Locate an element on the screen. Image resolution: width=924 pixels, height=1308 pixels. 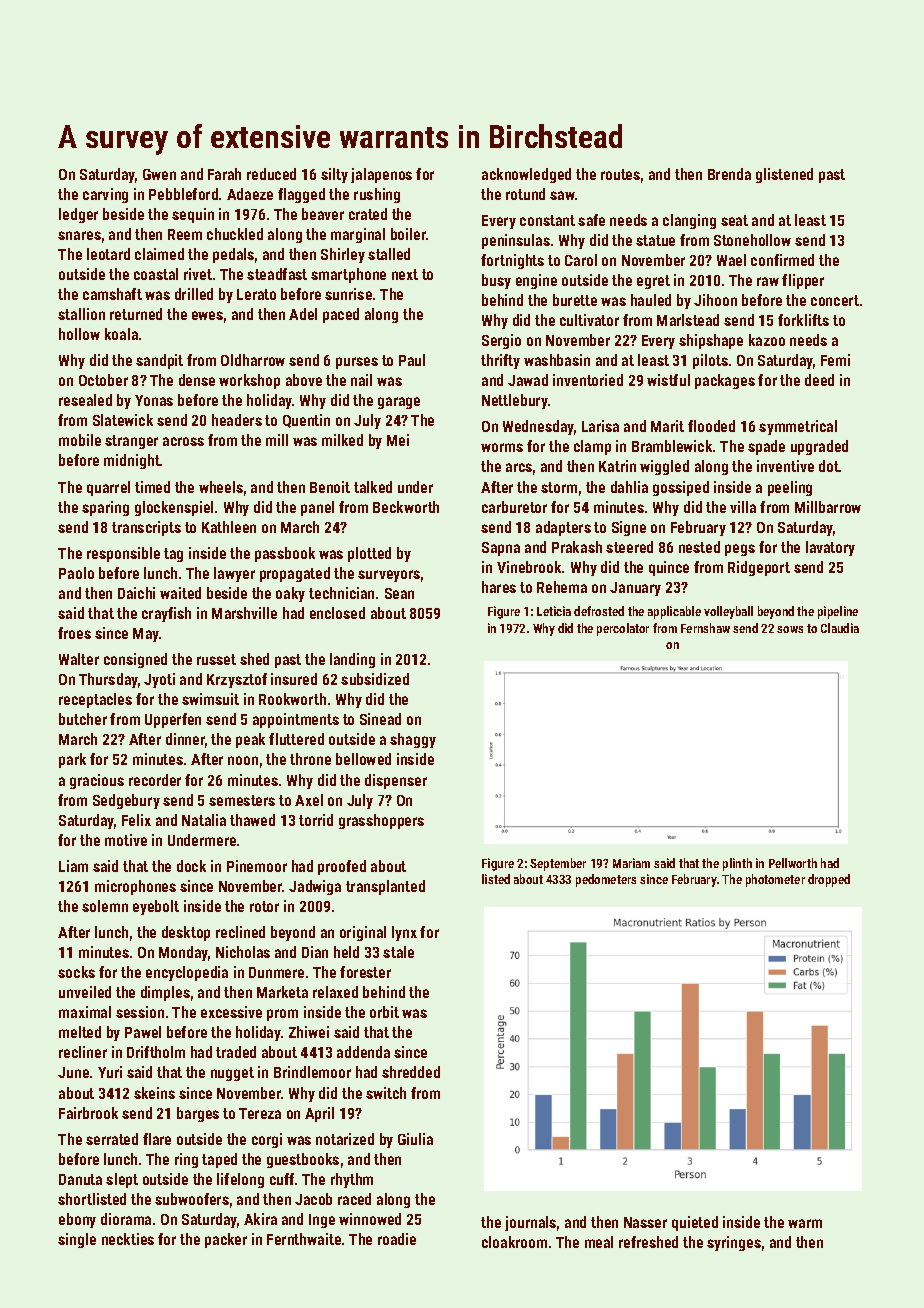
Mei is located at coordinates (398, 440).
